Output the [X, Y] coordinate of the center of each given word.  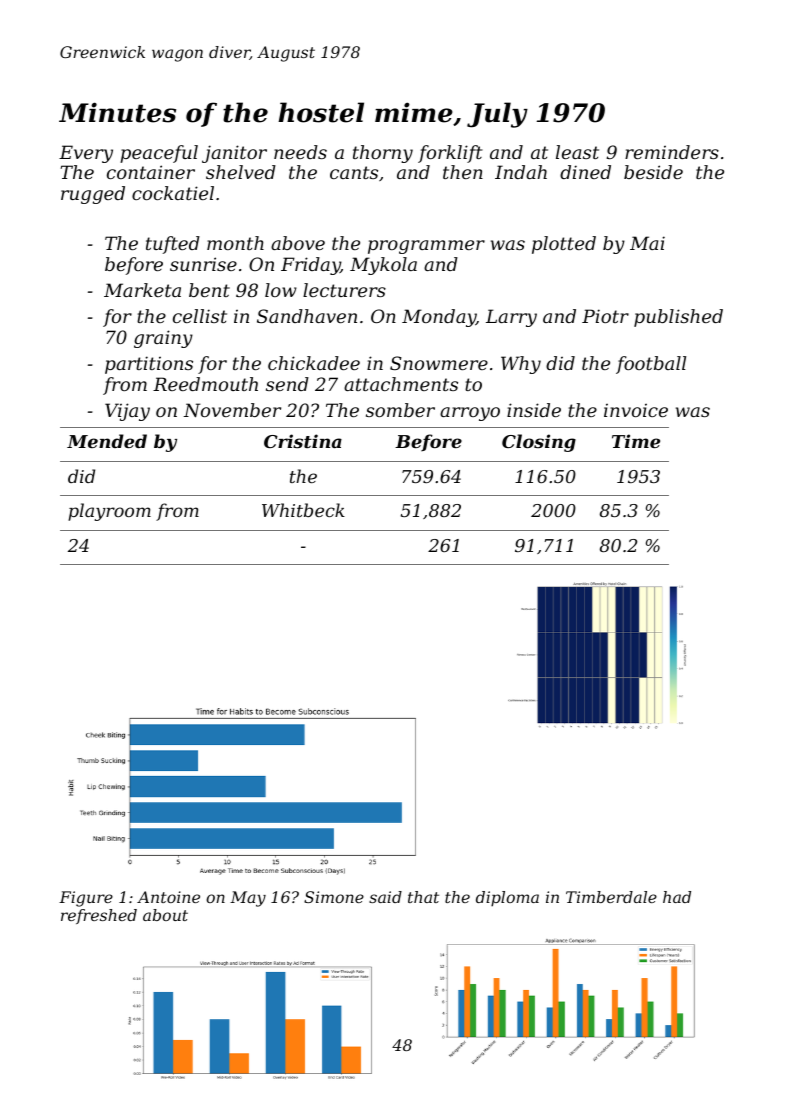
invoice [636, 410]
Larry [511, 318]
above [298, 243]
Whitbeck [303, 510]
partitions [149, 365]
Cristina [303, 441]
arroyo [470, 414]
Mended [107, 441]
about [165, 915]
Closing [539, 443]
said [385, 897]
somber [400, 410]
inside [534, 410]
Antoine [168, 897]
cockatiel [173, 193]
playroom [109, 512]
